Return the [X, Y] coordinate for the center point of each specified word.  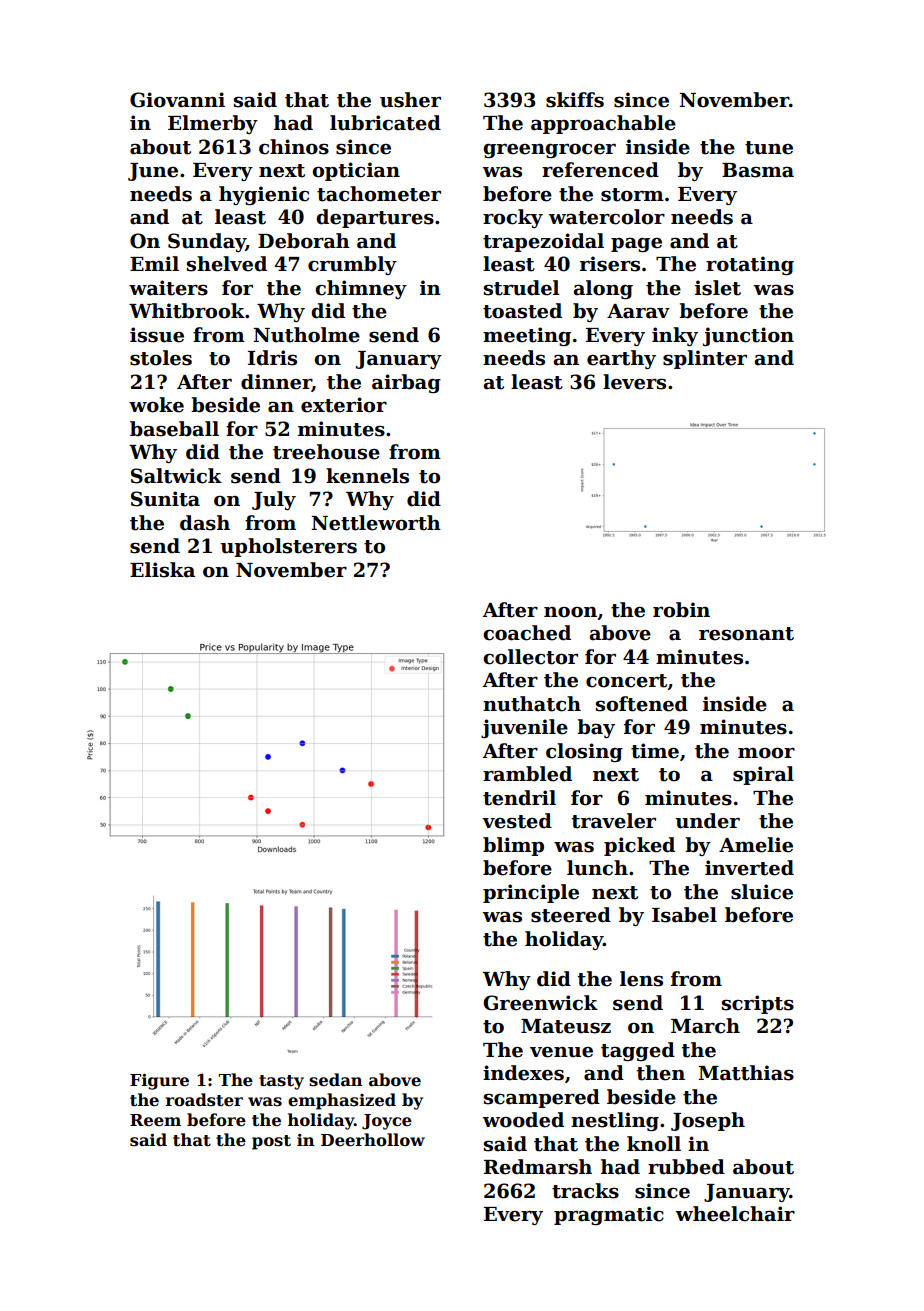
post [271, 1142]
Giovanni [177, 100]
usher [410, 100]
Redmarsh [538, 1167]
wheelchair [735, 1214]
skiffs [575, 100]
